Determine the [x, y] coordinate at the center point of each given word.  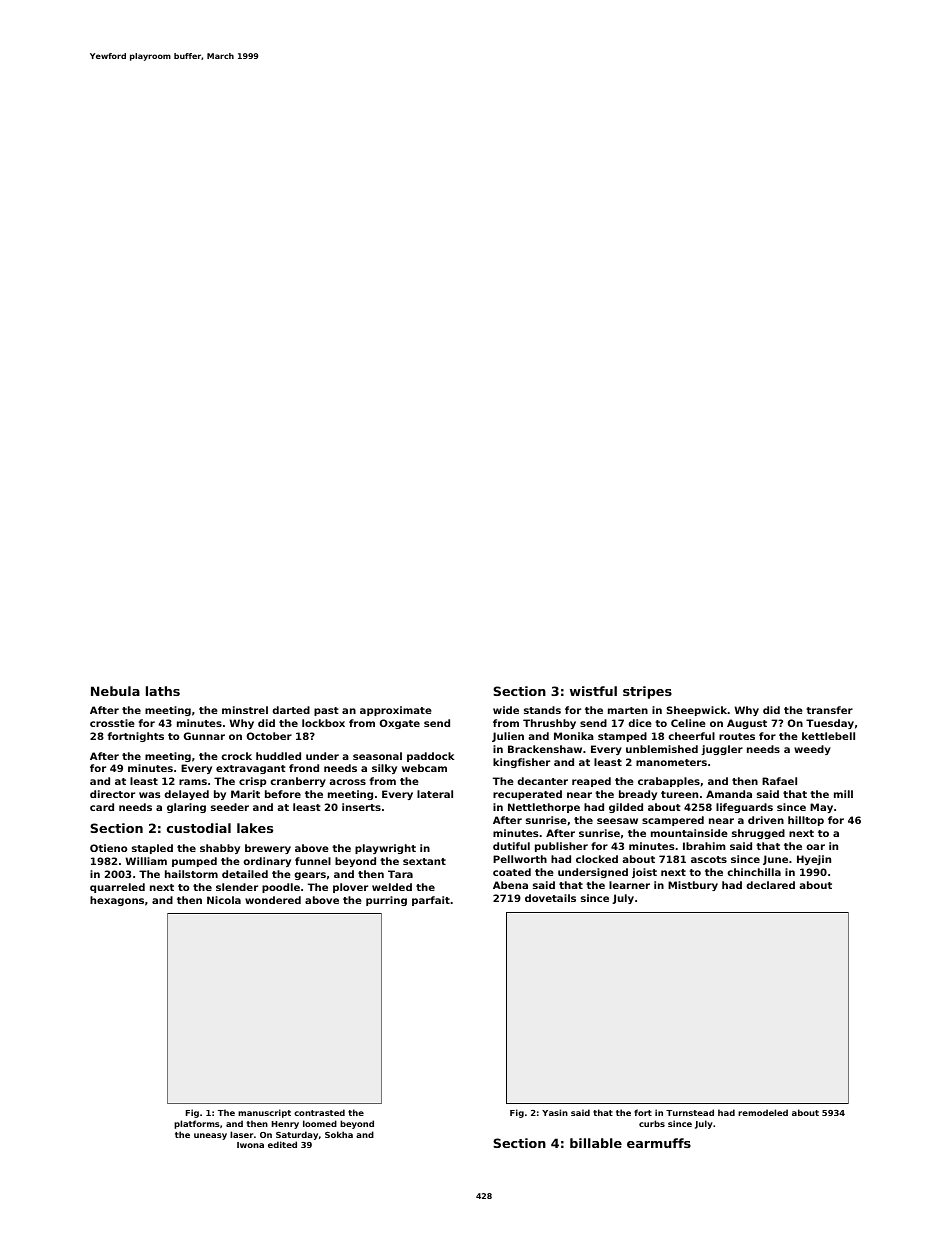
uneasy [210, 1136]
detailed [245, 874]
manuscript [264, 1113]
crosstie [112, 723]
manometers [671, 762]
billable [596, 1143]
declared [770, 885]
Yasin [555, 1112]
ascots [709, 859]
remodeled [763, 1112]
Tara [400, 874]
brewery [268, 849]
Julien [508, 737]
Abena [510, 885]
